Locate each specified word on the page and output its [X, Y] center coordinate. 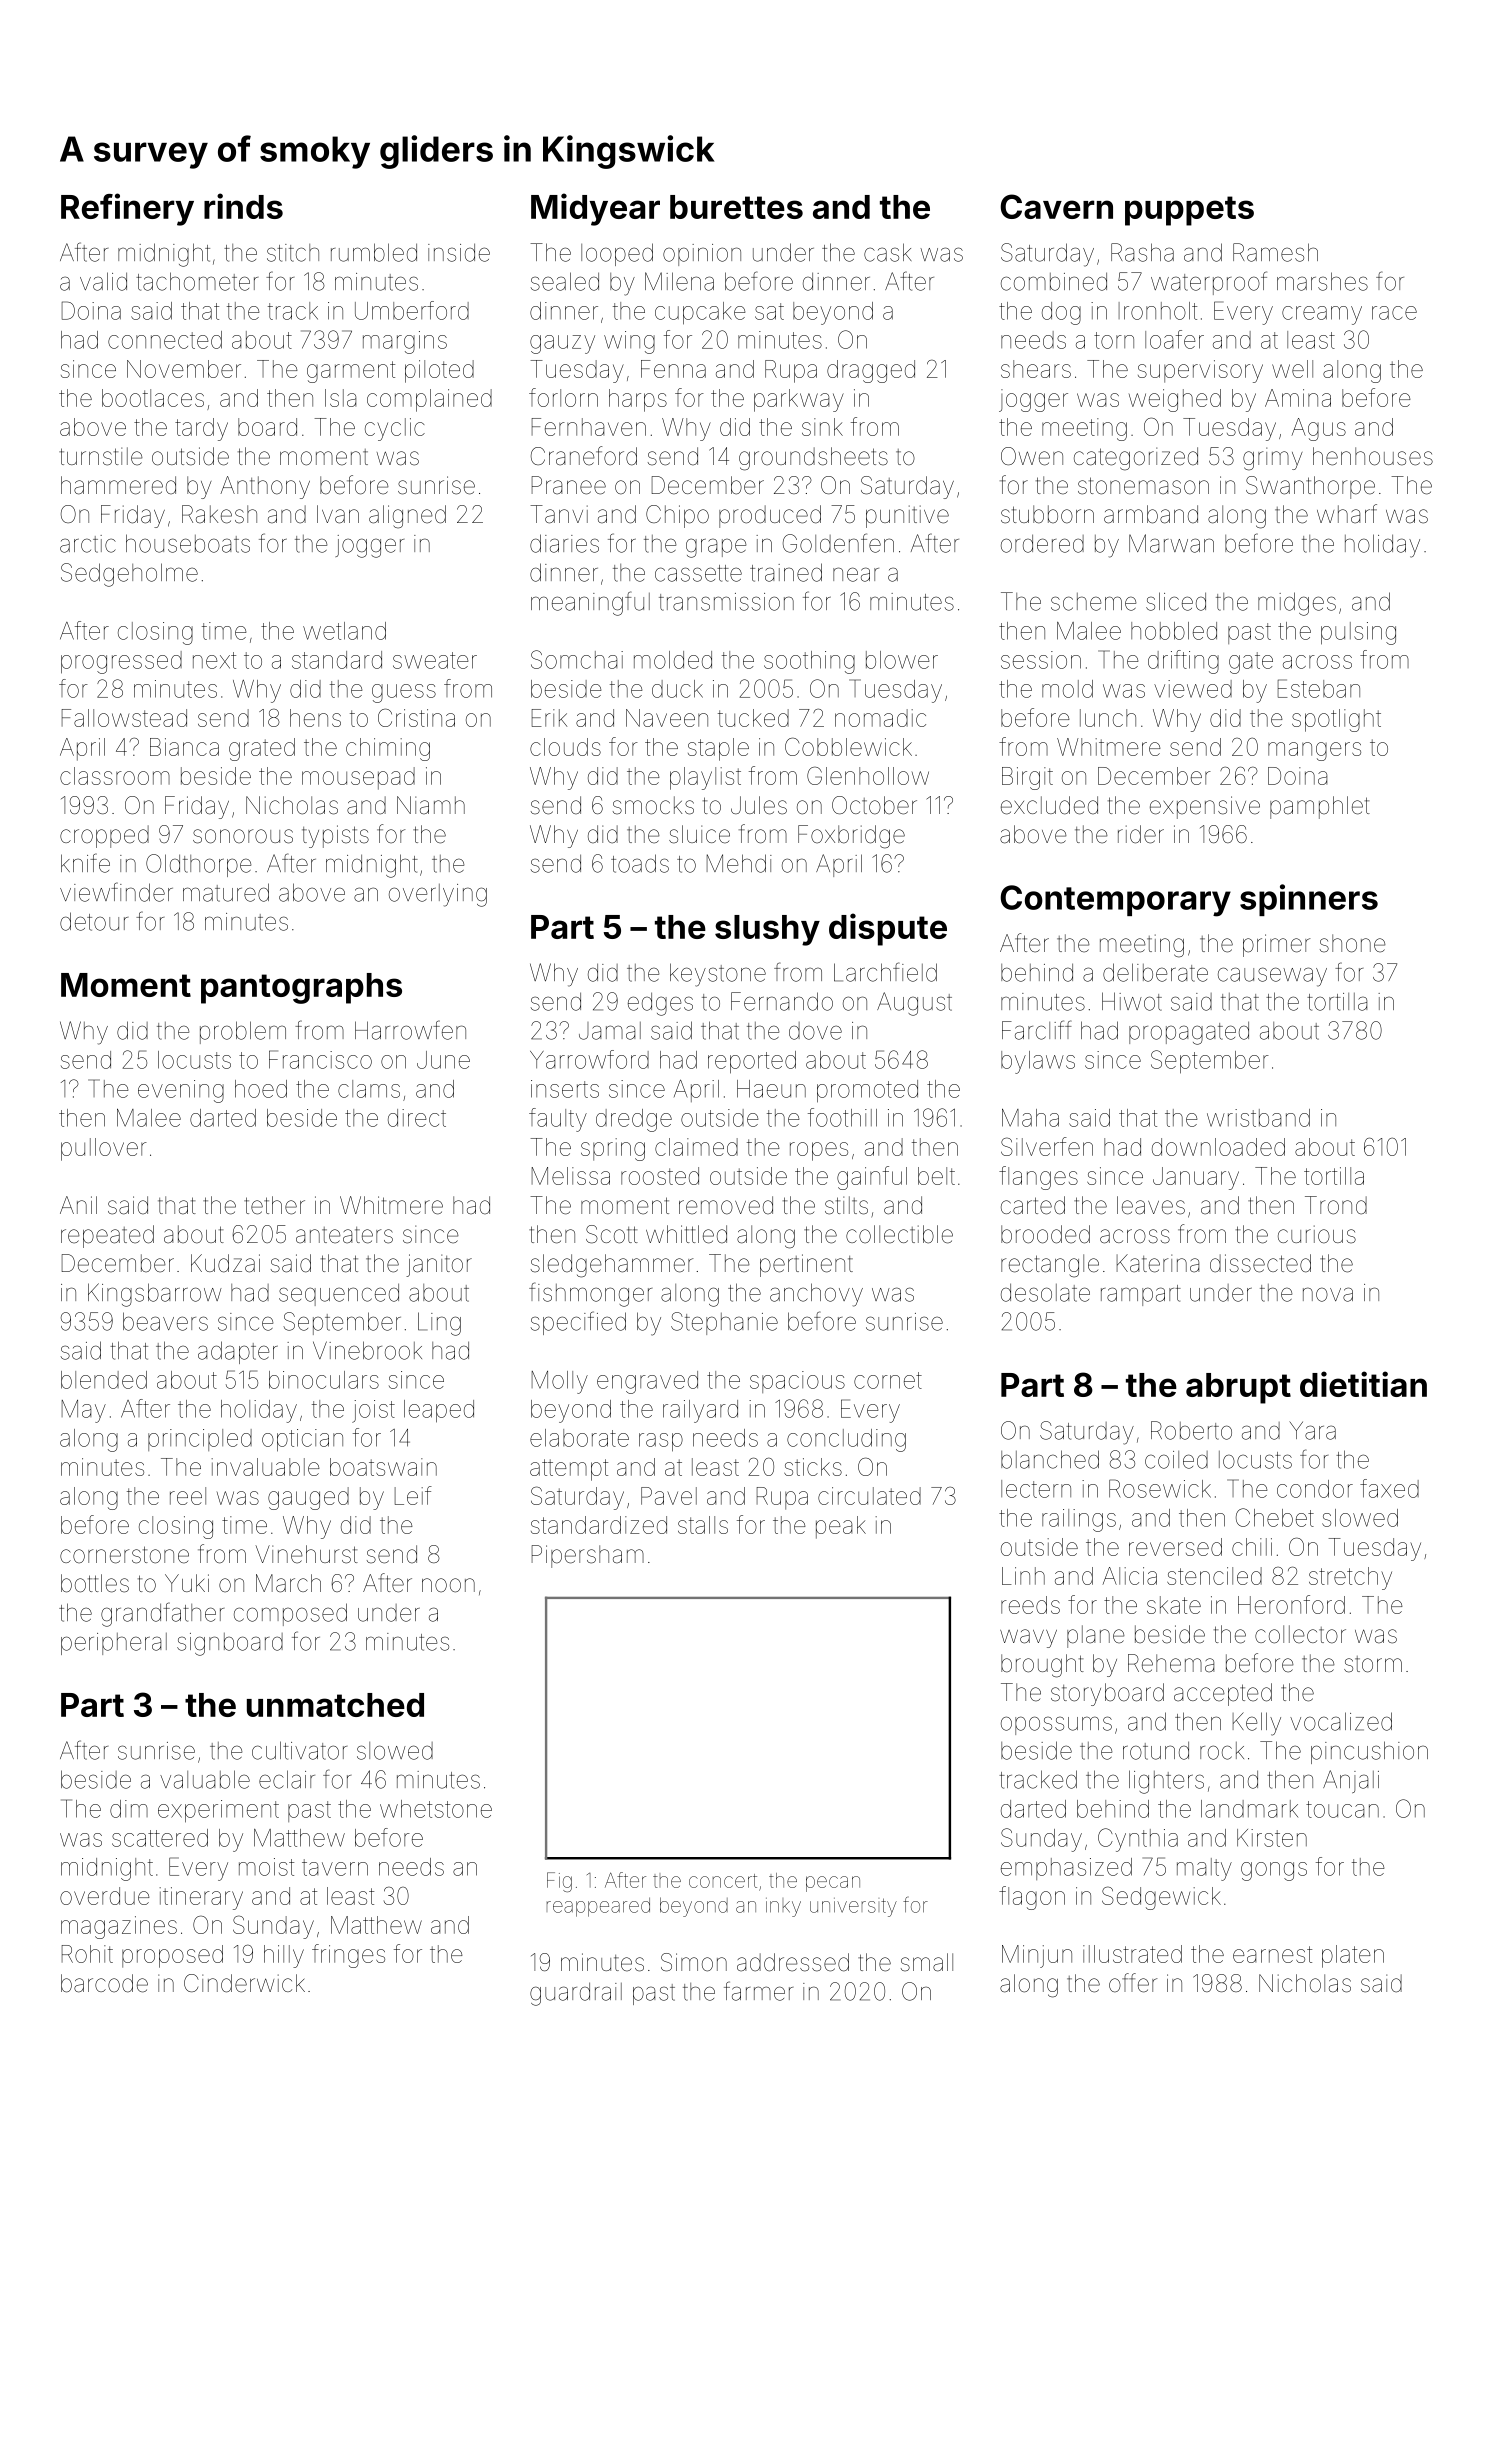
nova [1328, 1294]
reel [188, 1496]
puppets [1189, 211]
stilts [846, 1205]
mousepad [358, 778]
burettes [736, 207]
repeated [107, 1236]
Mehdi [739, 863]
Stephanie [724, 1323]
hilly [284, 1956]
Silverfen [1047, 1146]
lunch [1108, 718]
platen [1353, 1956]
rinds [243, 206]
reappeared [598, 1907]
